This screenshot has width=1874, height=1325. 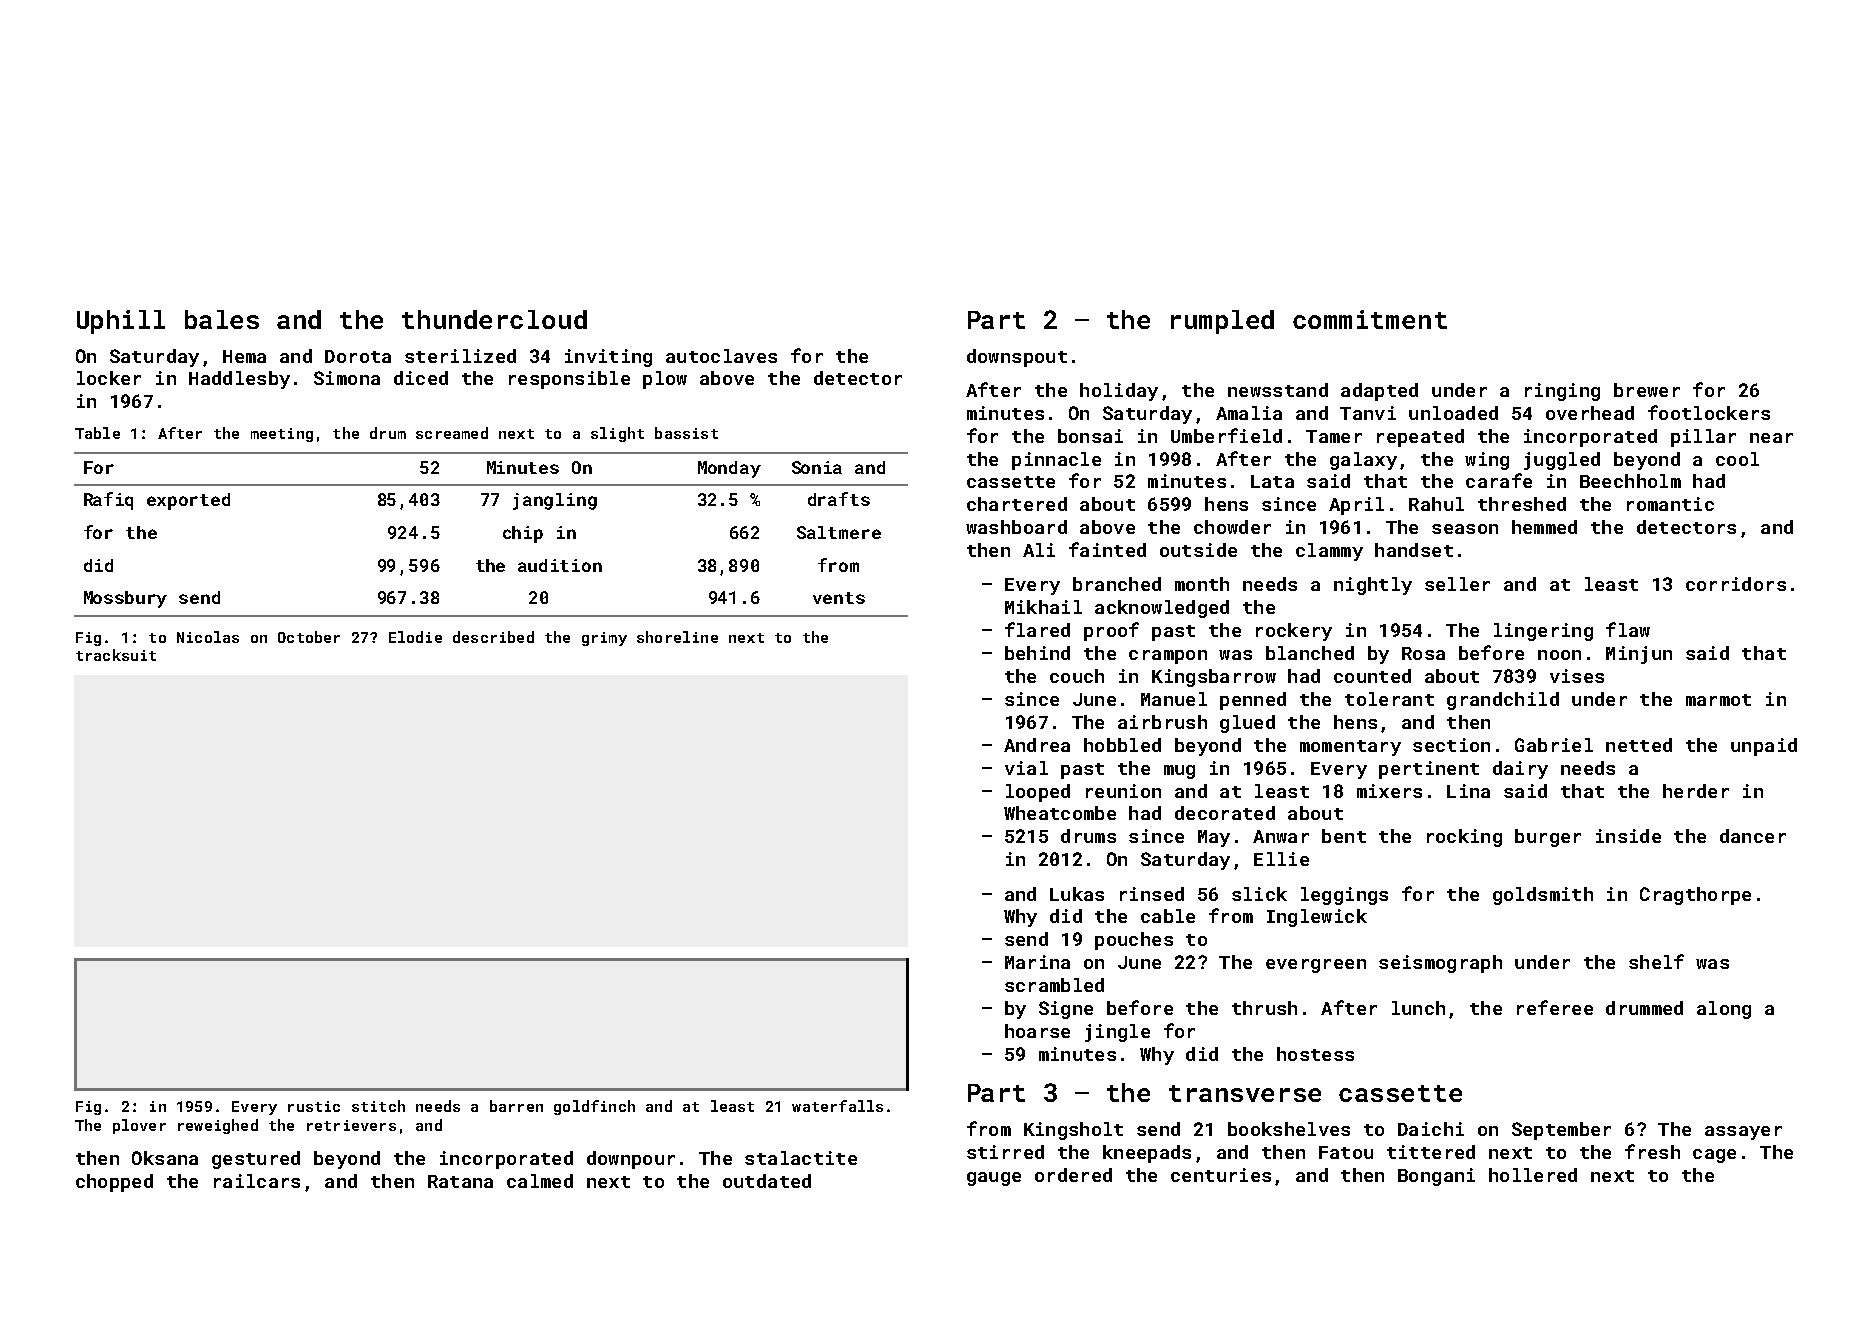 What do you see at coordinates (1077, 894) in the screenshot?
I see `Lukas` at bounding box center [1077, 894].
